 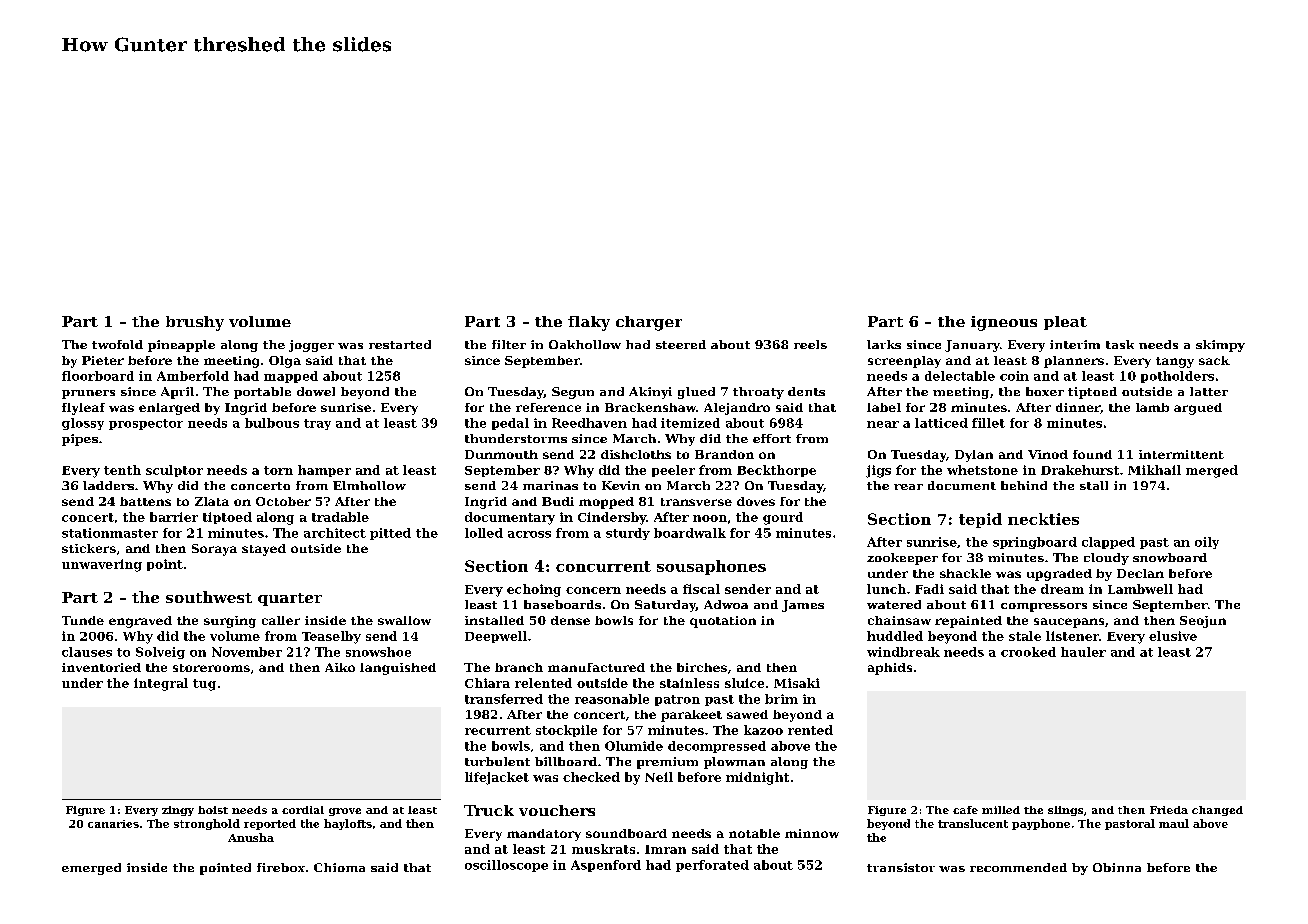 What do you see at coordinates (712, 866) in the page?
I see `perforated` at bounding box center [712, 866].
